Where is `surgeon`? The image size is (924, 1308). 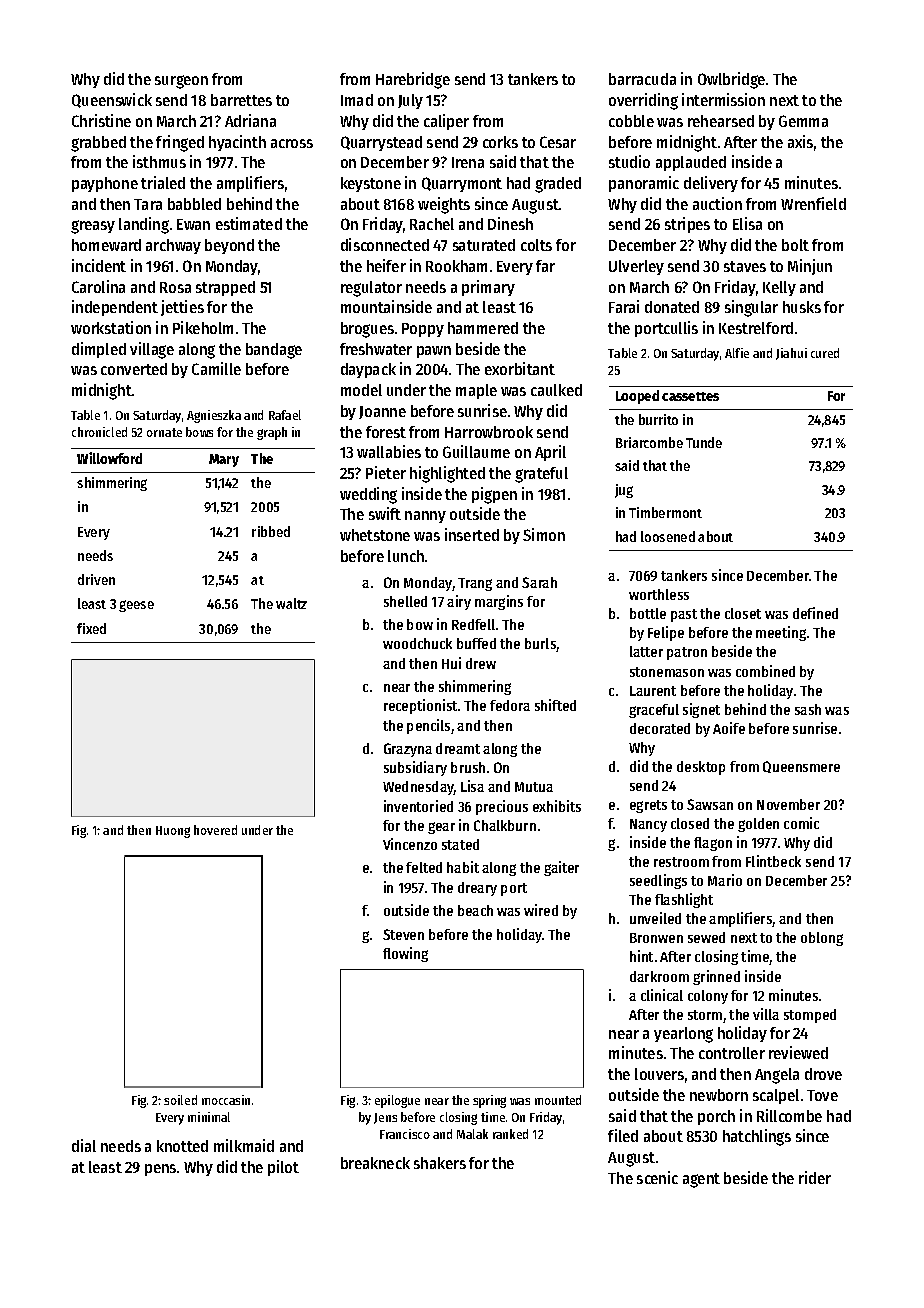
surgeon is located at coordinates (181, 82).
